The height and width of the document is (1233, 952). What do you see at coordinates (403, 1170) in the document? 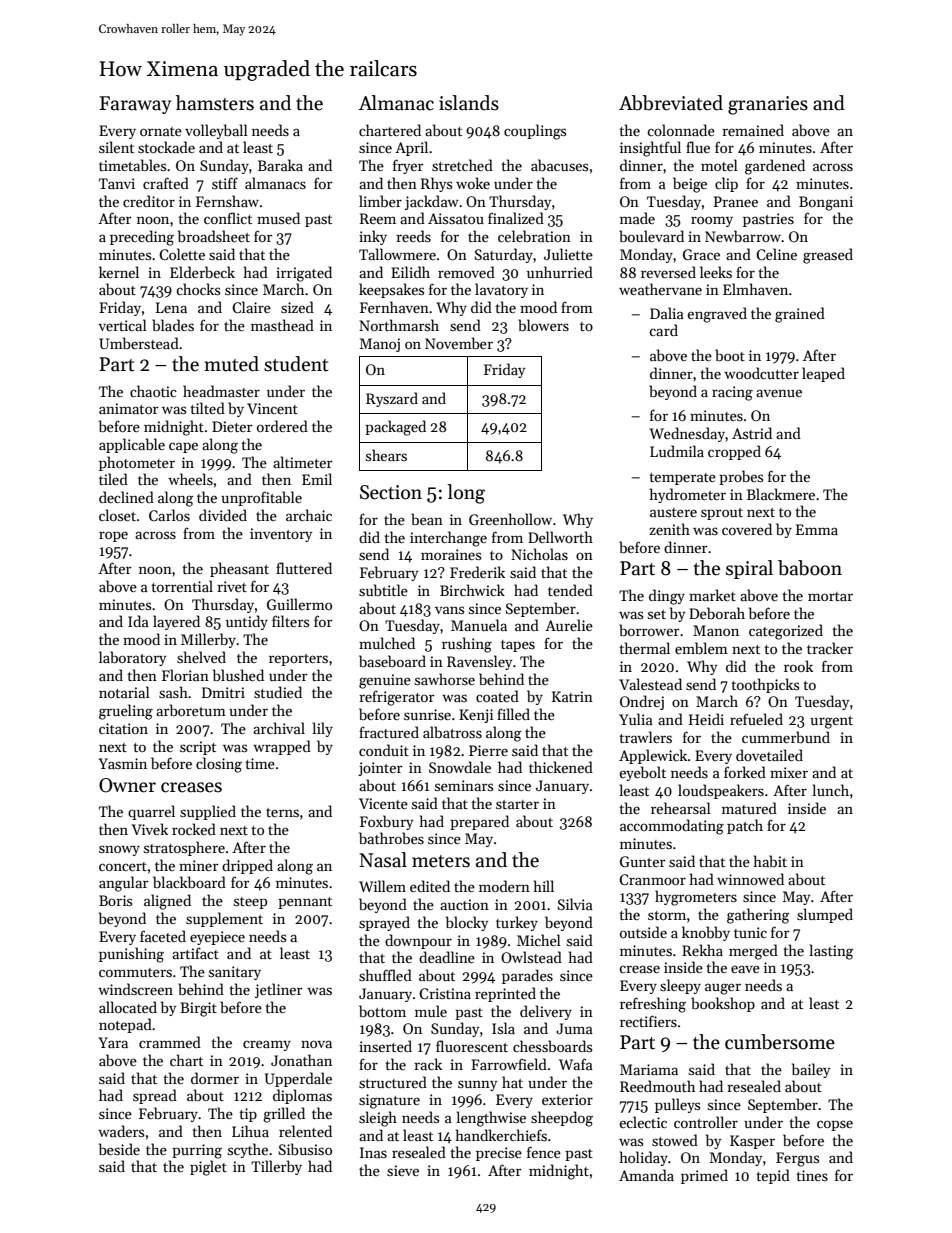
I see `sieve` at bounding box center [403, 1170].
